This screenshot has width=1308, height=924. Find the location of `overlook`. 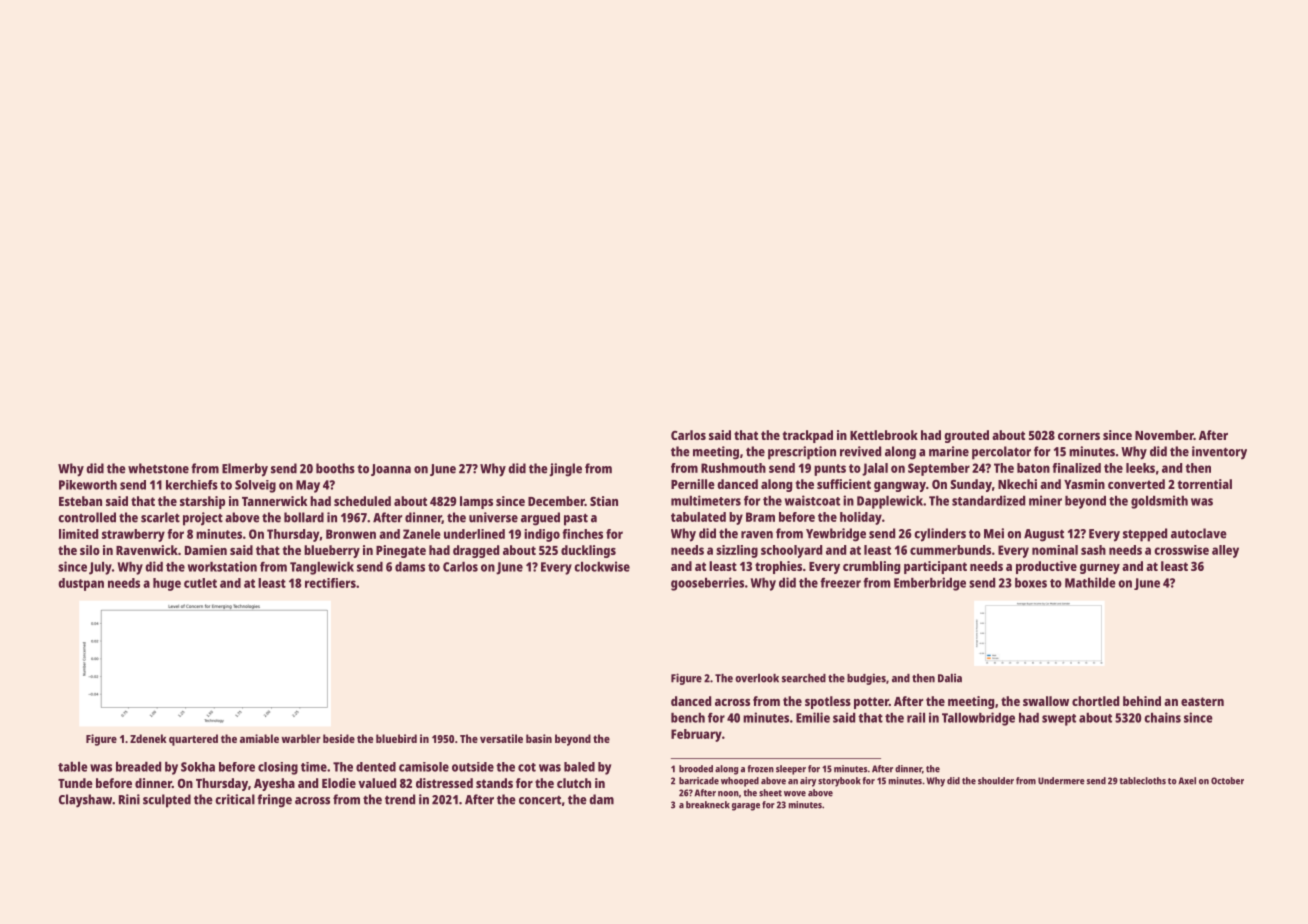

overlook is located at coordinates (757, 678).
